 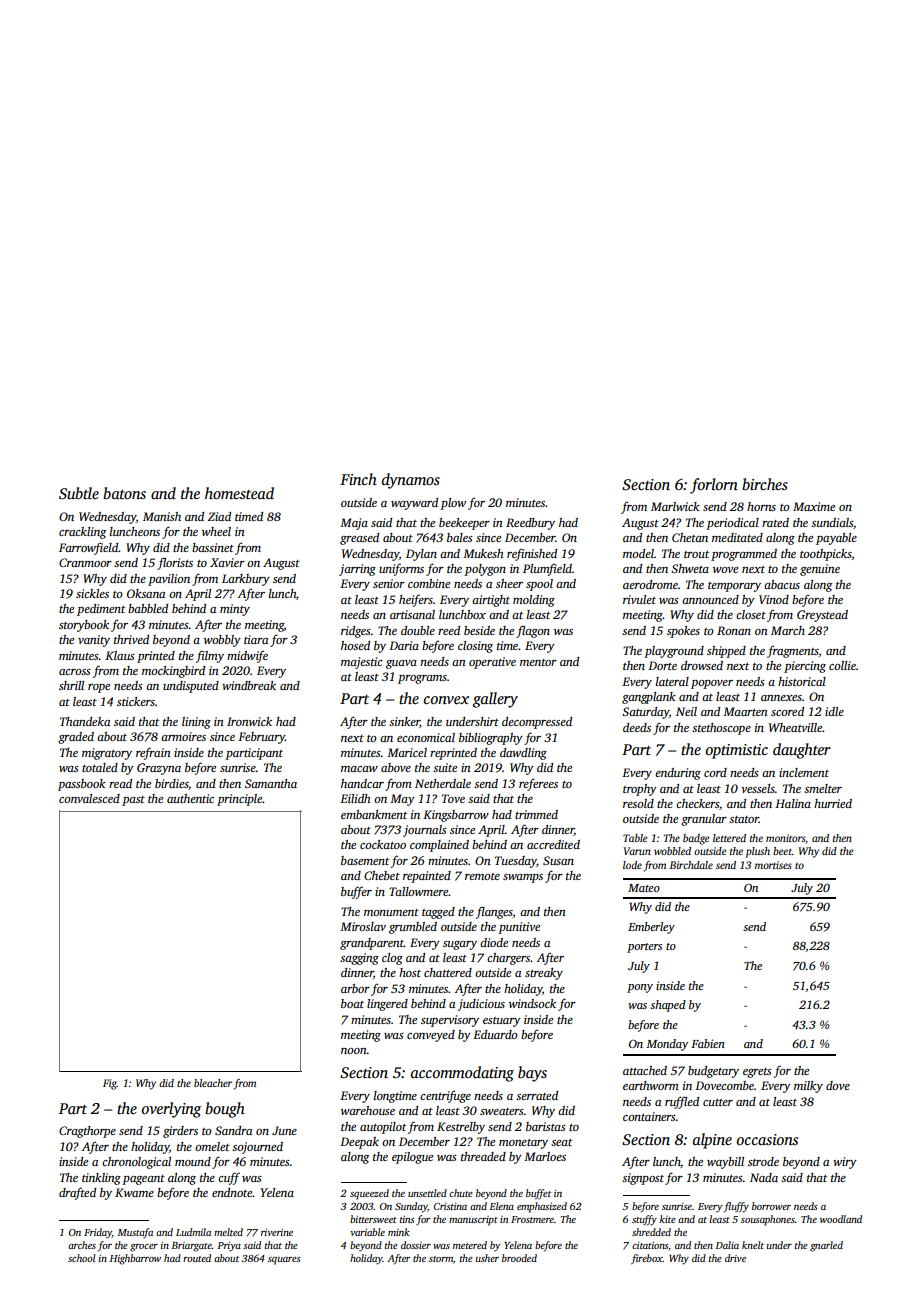 I want to click on metered, so click(x=470, y=1245).
